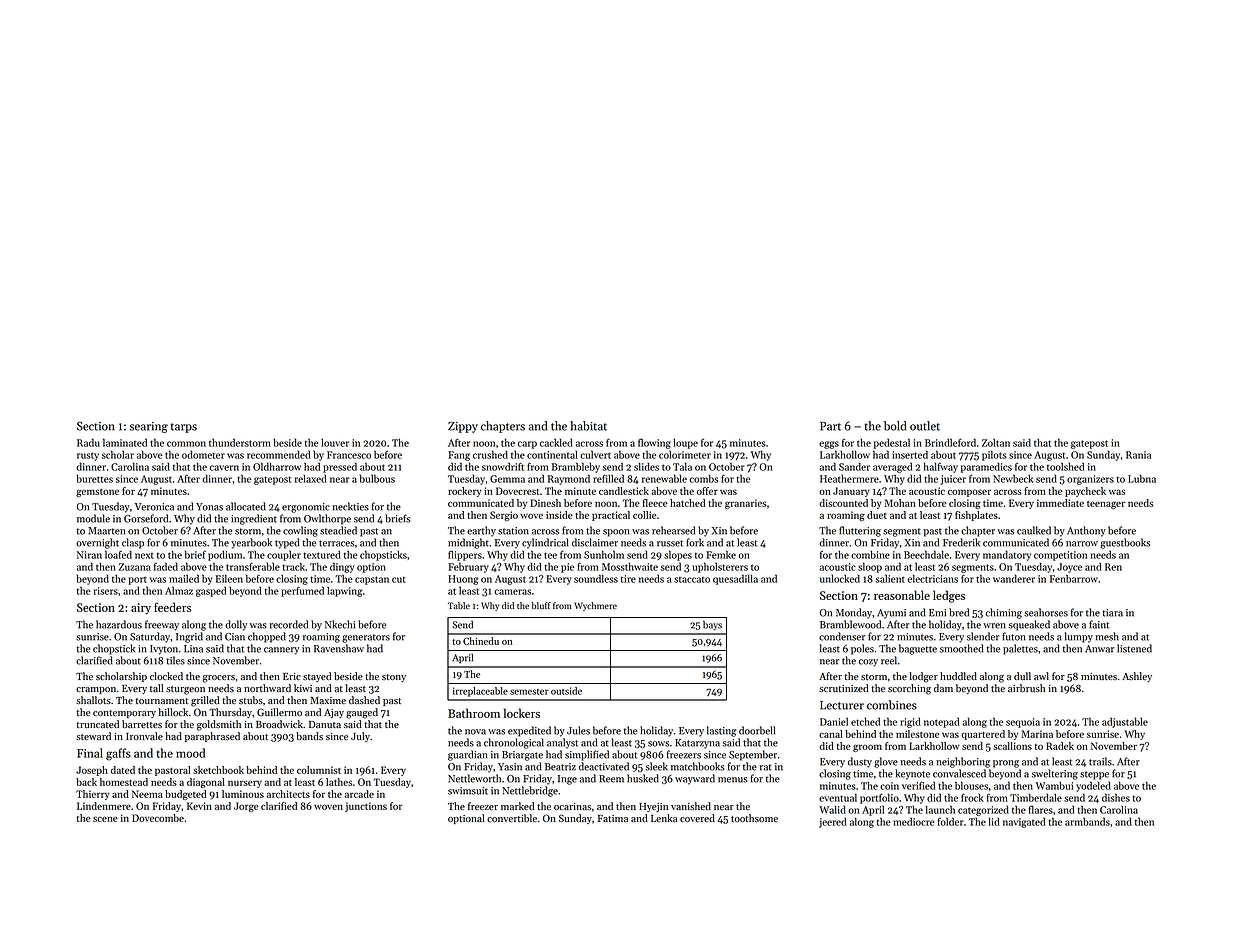 The image size is (1233, 952). I want to click on searing, so click(149, 427).
